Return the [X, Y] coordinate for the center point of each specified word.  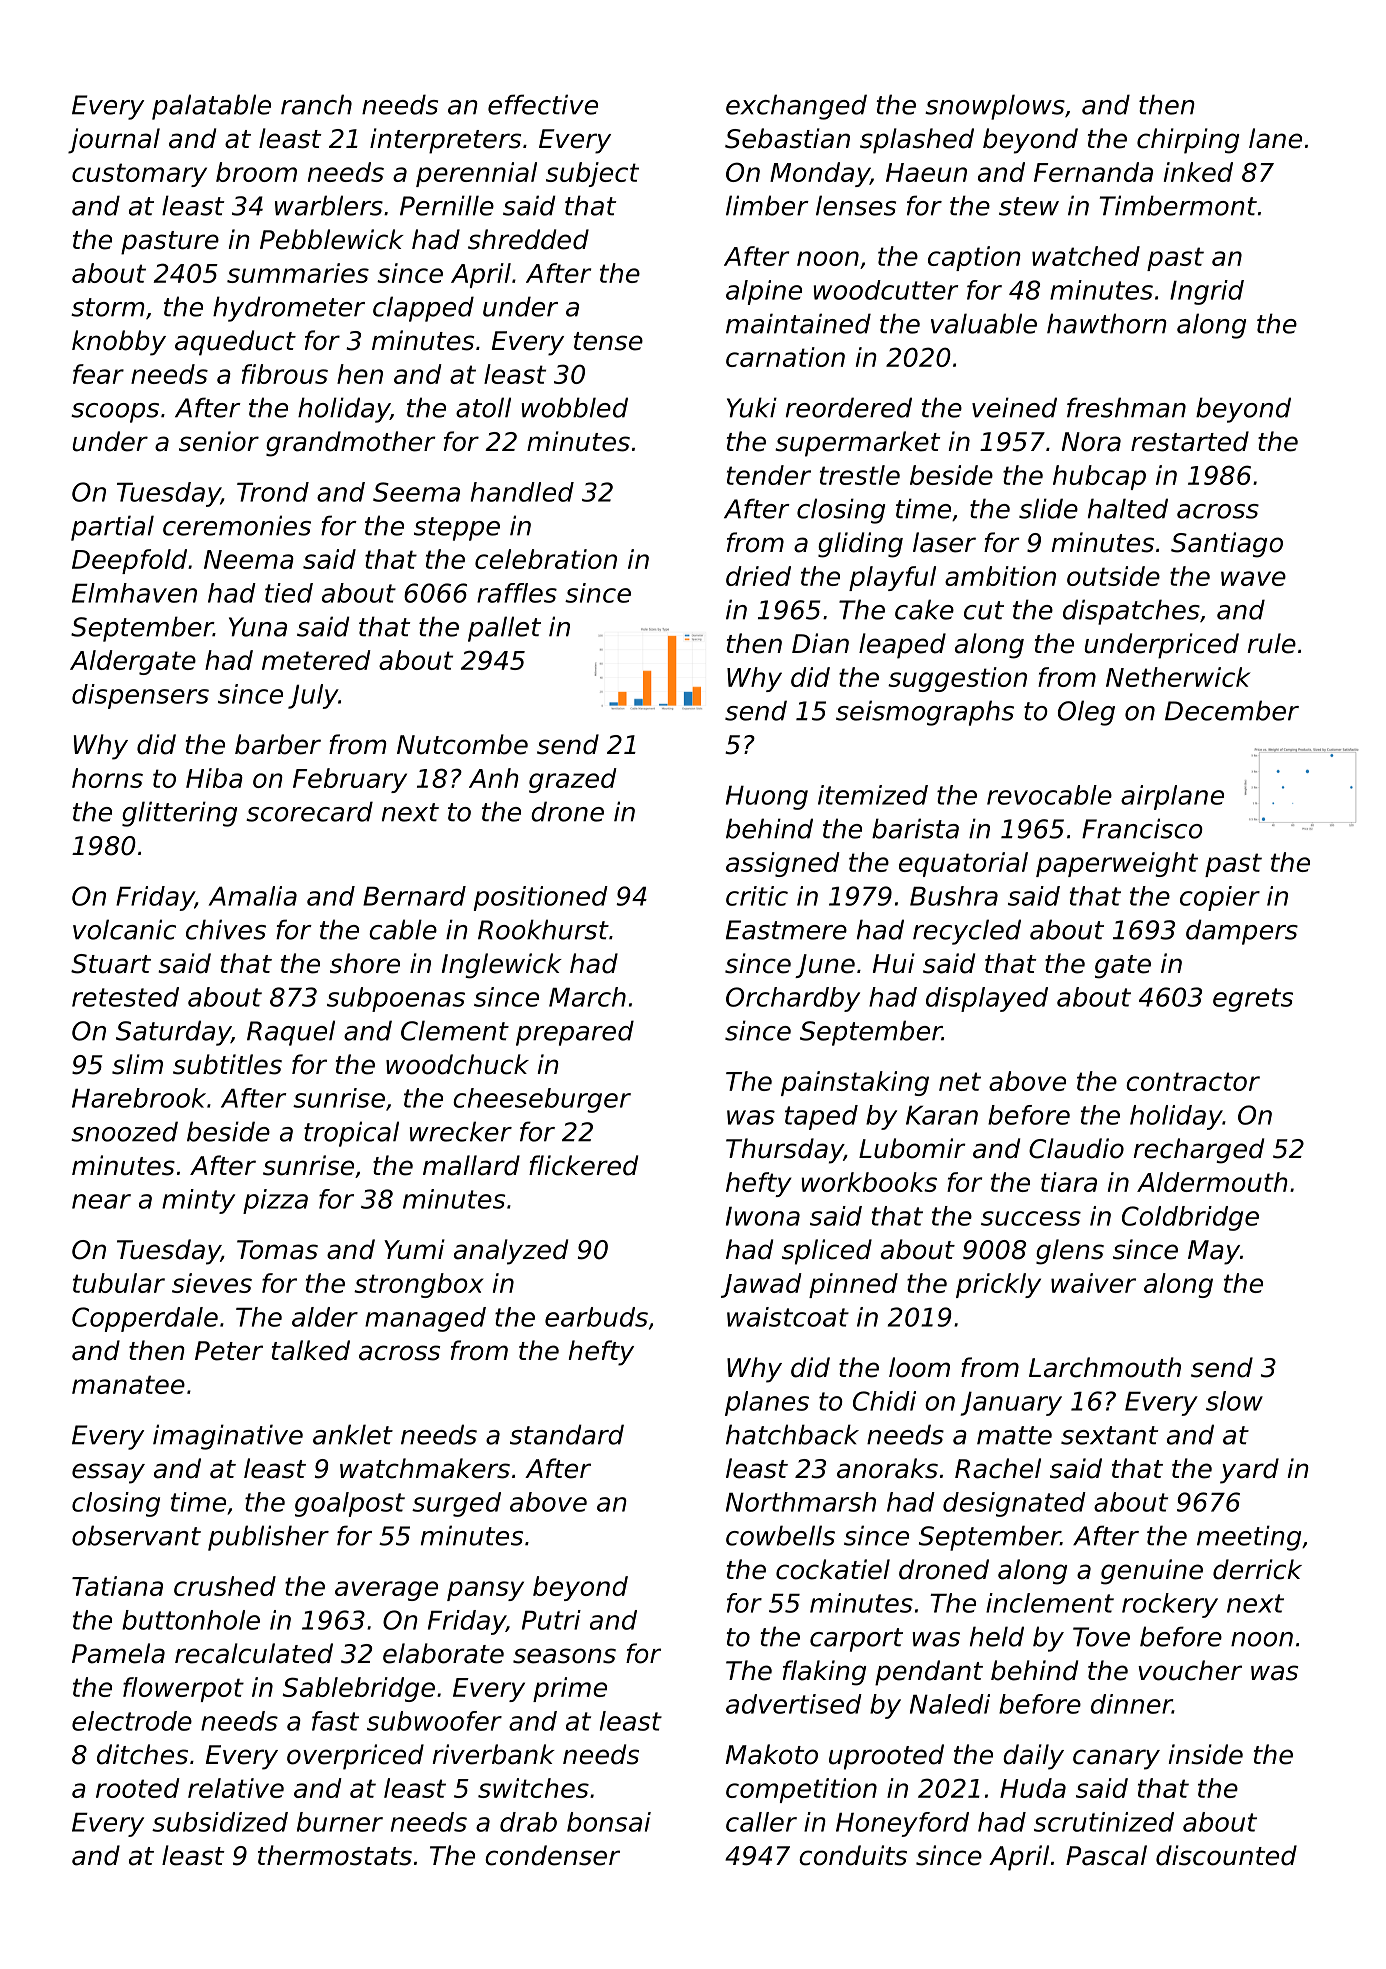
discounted [1226, 1855]
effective [543, 104]
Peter [229, 1351]
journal [114, 141]
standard [567, 1434]
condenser [552, 1855]
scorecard [309, 811]
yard [1249, 1471]
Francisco [1142, 828]
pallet [504, 629]
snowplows [995, 107]
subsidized [220, 1822]
